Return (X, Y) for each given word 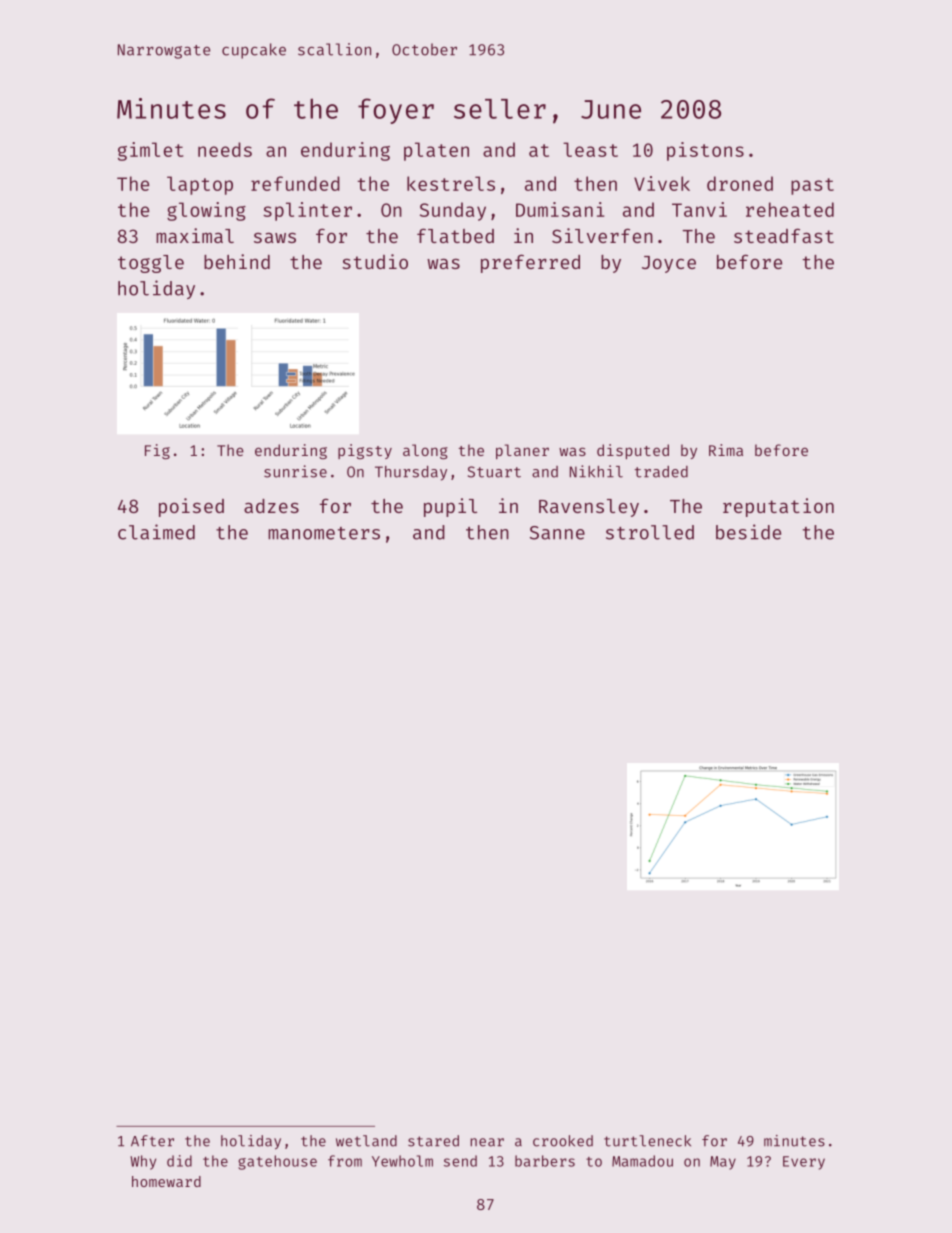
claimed (156, 532)
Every (804, 1163)
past (812, 186)
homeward (166, 1181)
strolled (650, 532)
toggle (151, 264)
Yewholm (402, 1161)
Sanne (557, 533)
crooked (563, 1141)
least (590, 149)
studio (375, 261)
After (152, 1141)
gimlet (150, 151)
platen (436, 151)
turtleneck (647, 1141)
